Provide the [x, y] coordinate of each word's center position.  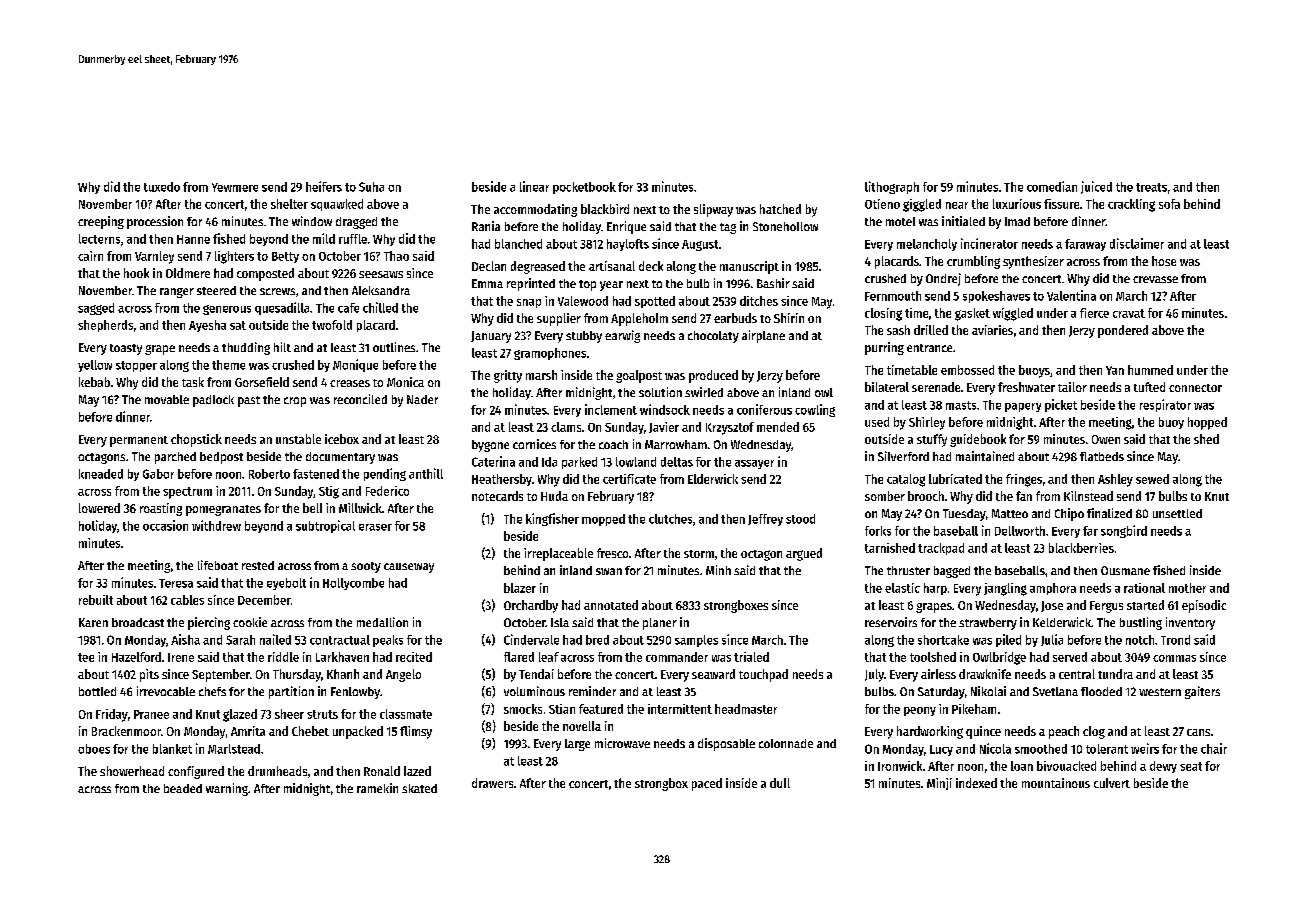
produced [713, 376]
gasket [972, 314]
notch [1140, 640]
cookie [250, 622]
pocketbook [584, 188]
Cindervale [531, 639]
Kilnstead [1088, 496]
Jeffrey [765, 520]
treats [1151, 187]
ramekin [377, 788]
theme [228, 365]
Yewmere [235, 187]
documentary [340, 458]
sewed [1152, 479]
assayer [754, 464]
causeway [409, 568]
